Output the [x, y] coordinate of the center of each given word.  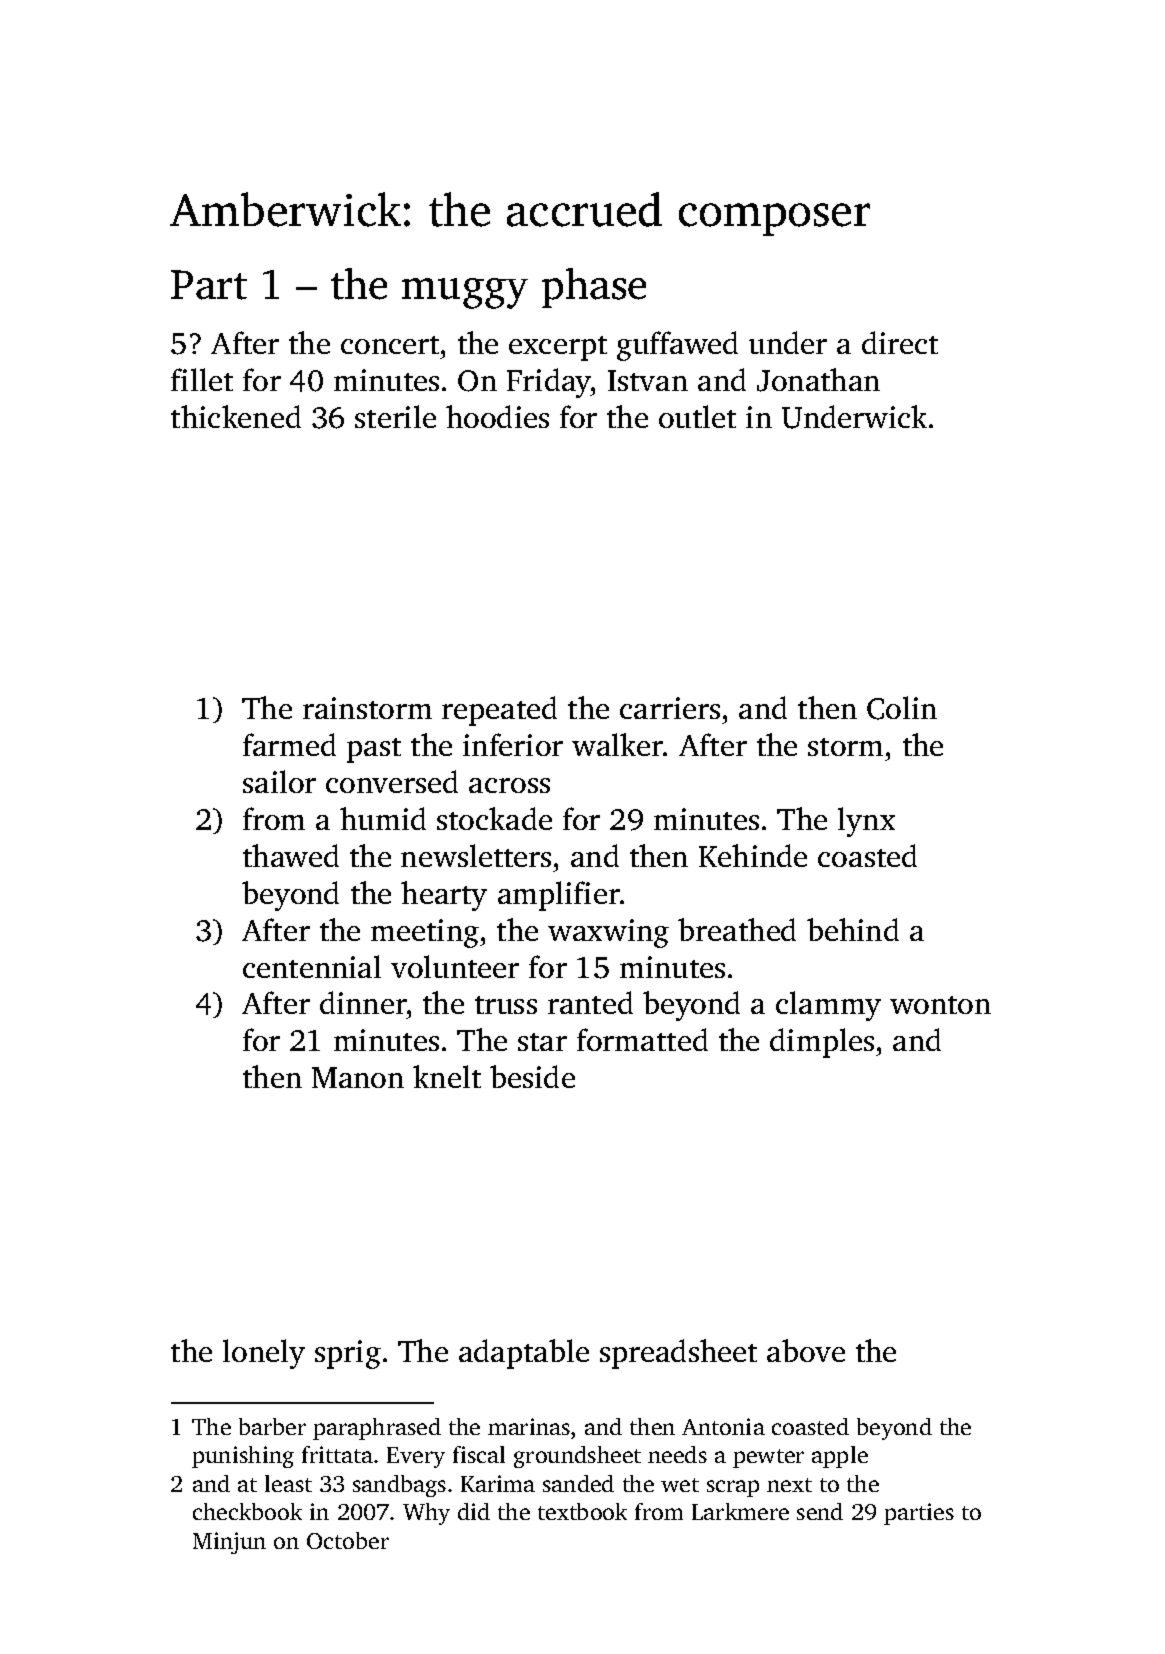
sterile [395, 416]
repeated [499, 711]
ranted [590, 1002]
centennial [312, 966]
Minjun [229, 1543]
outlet [697, 416]
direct [900, 342]
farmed [289, 744]
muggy [465, 293]
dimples [822, 1043]
